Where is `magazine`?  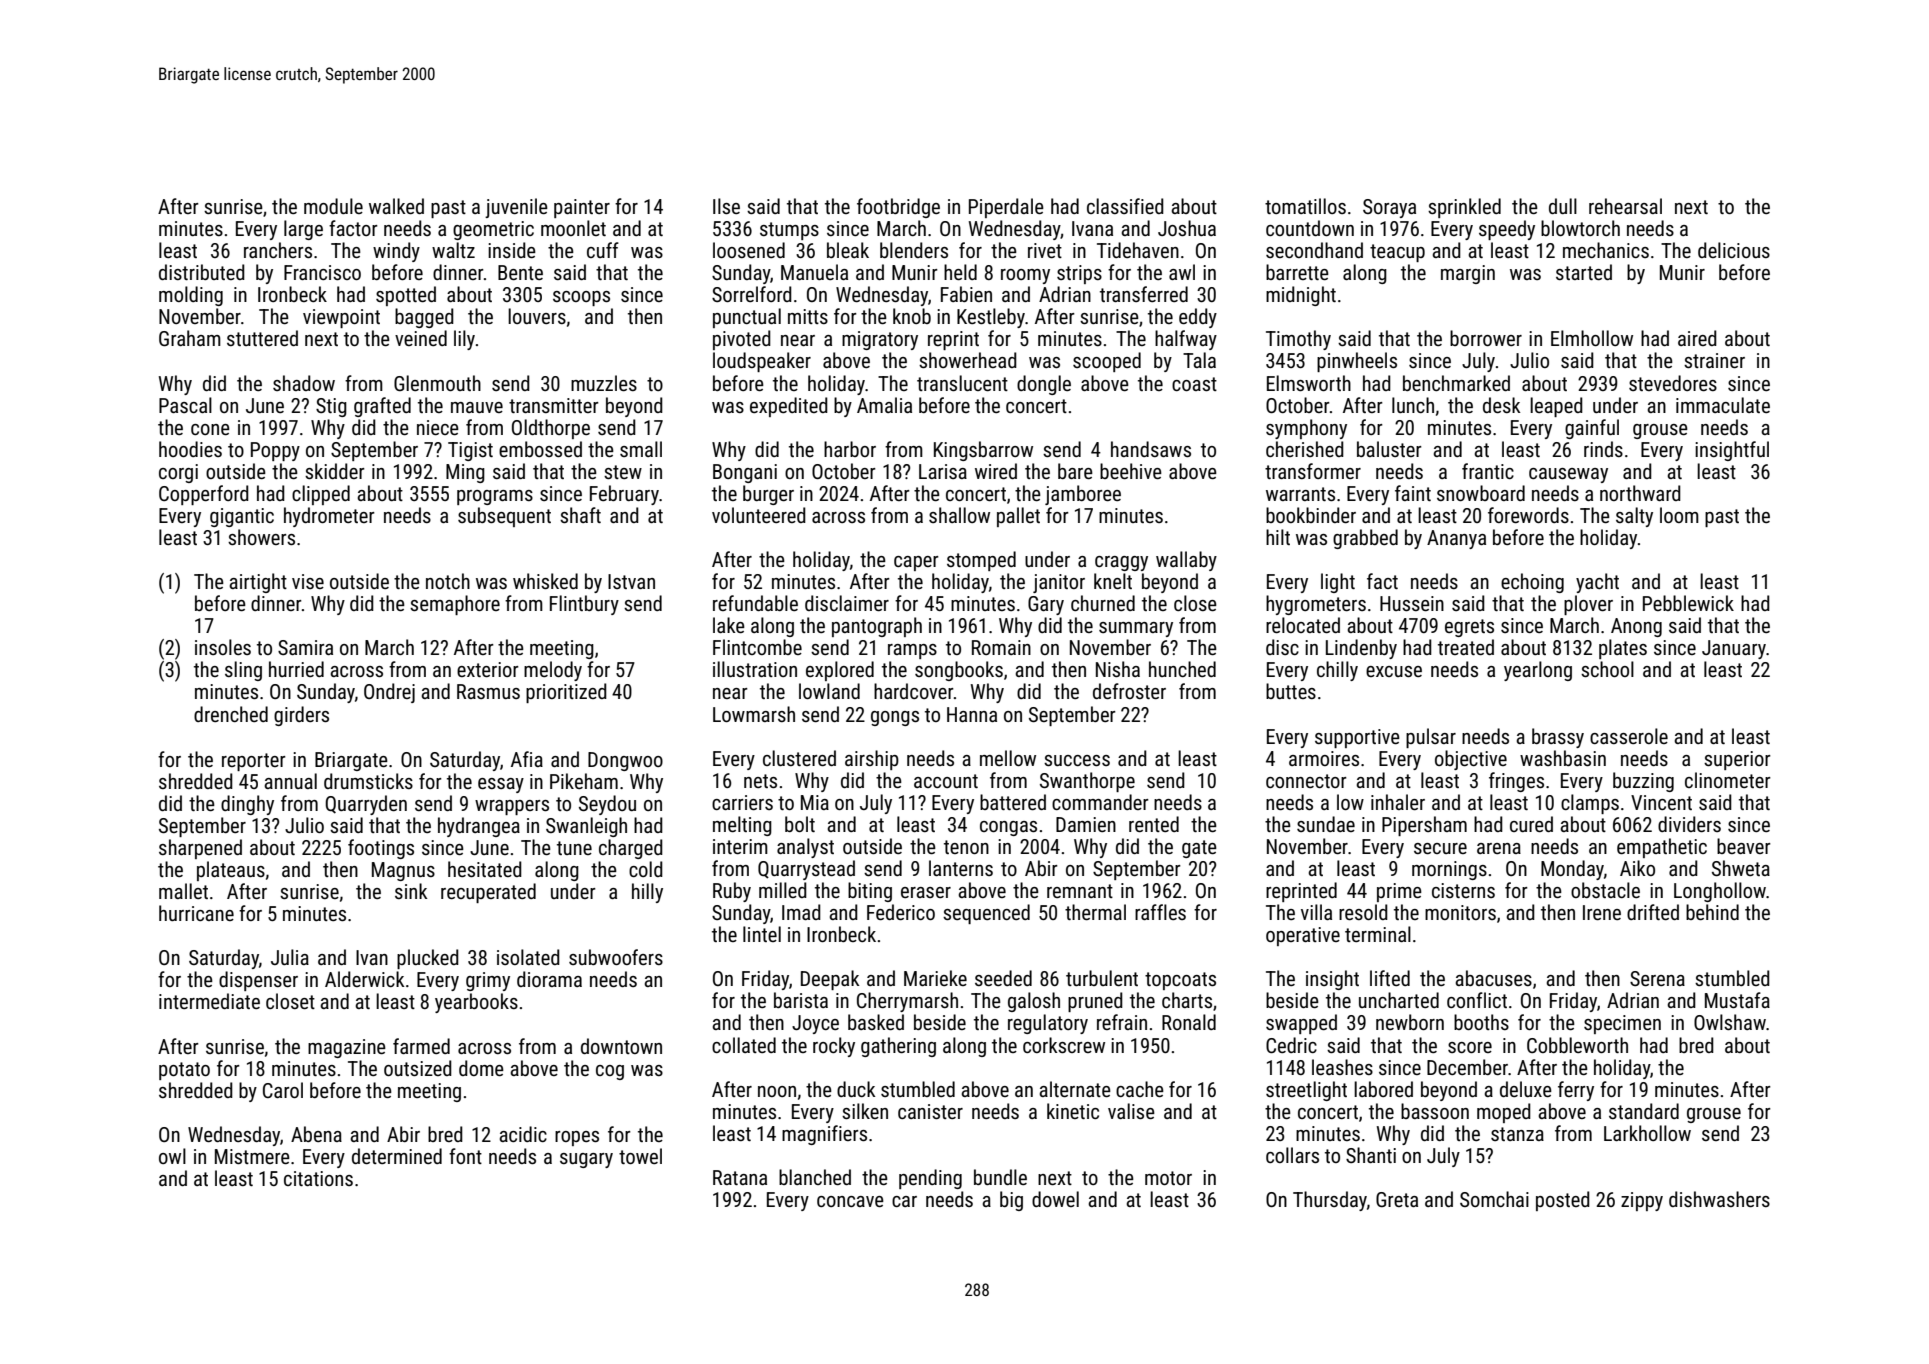 magazine is located at coordinates (347, 1048).
